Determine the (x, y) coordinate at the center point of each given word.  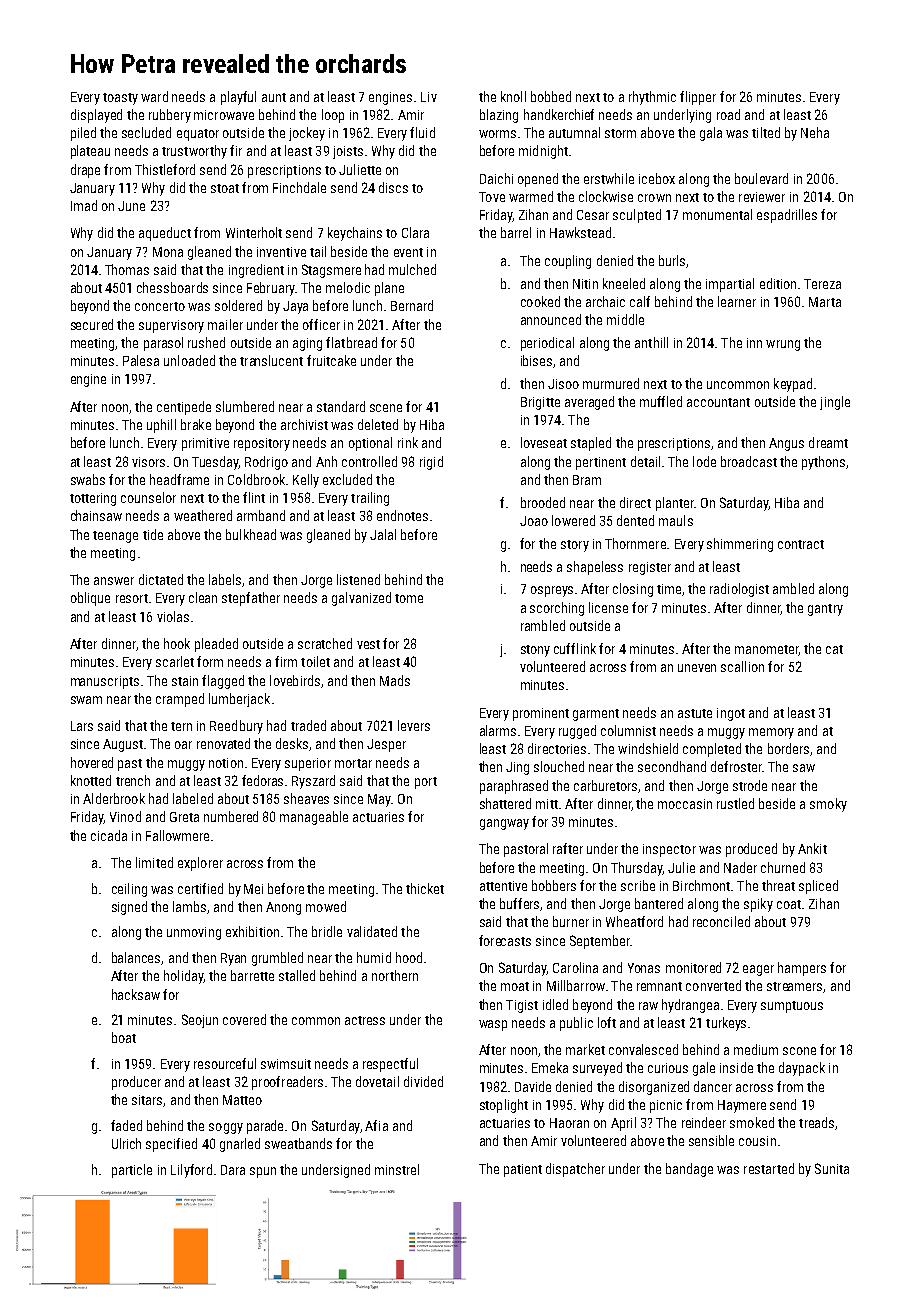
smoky (828, 805)
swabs (88, 479)
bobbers (554, 885)
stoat (225, 188)
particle (132, 1171)
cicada (109, 835)
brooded (543, 502)
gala (711, 134)
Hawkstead (580, 232)
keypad (793, 385)
